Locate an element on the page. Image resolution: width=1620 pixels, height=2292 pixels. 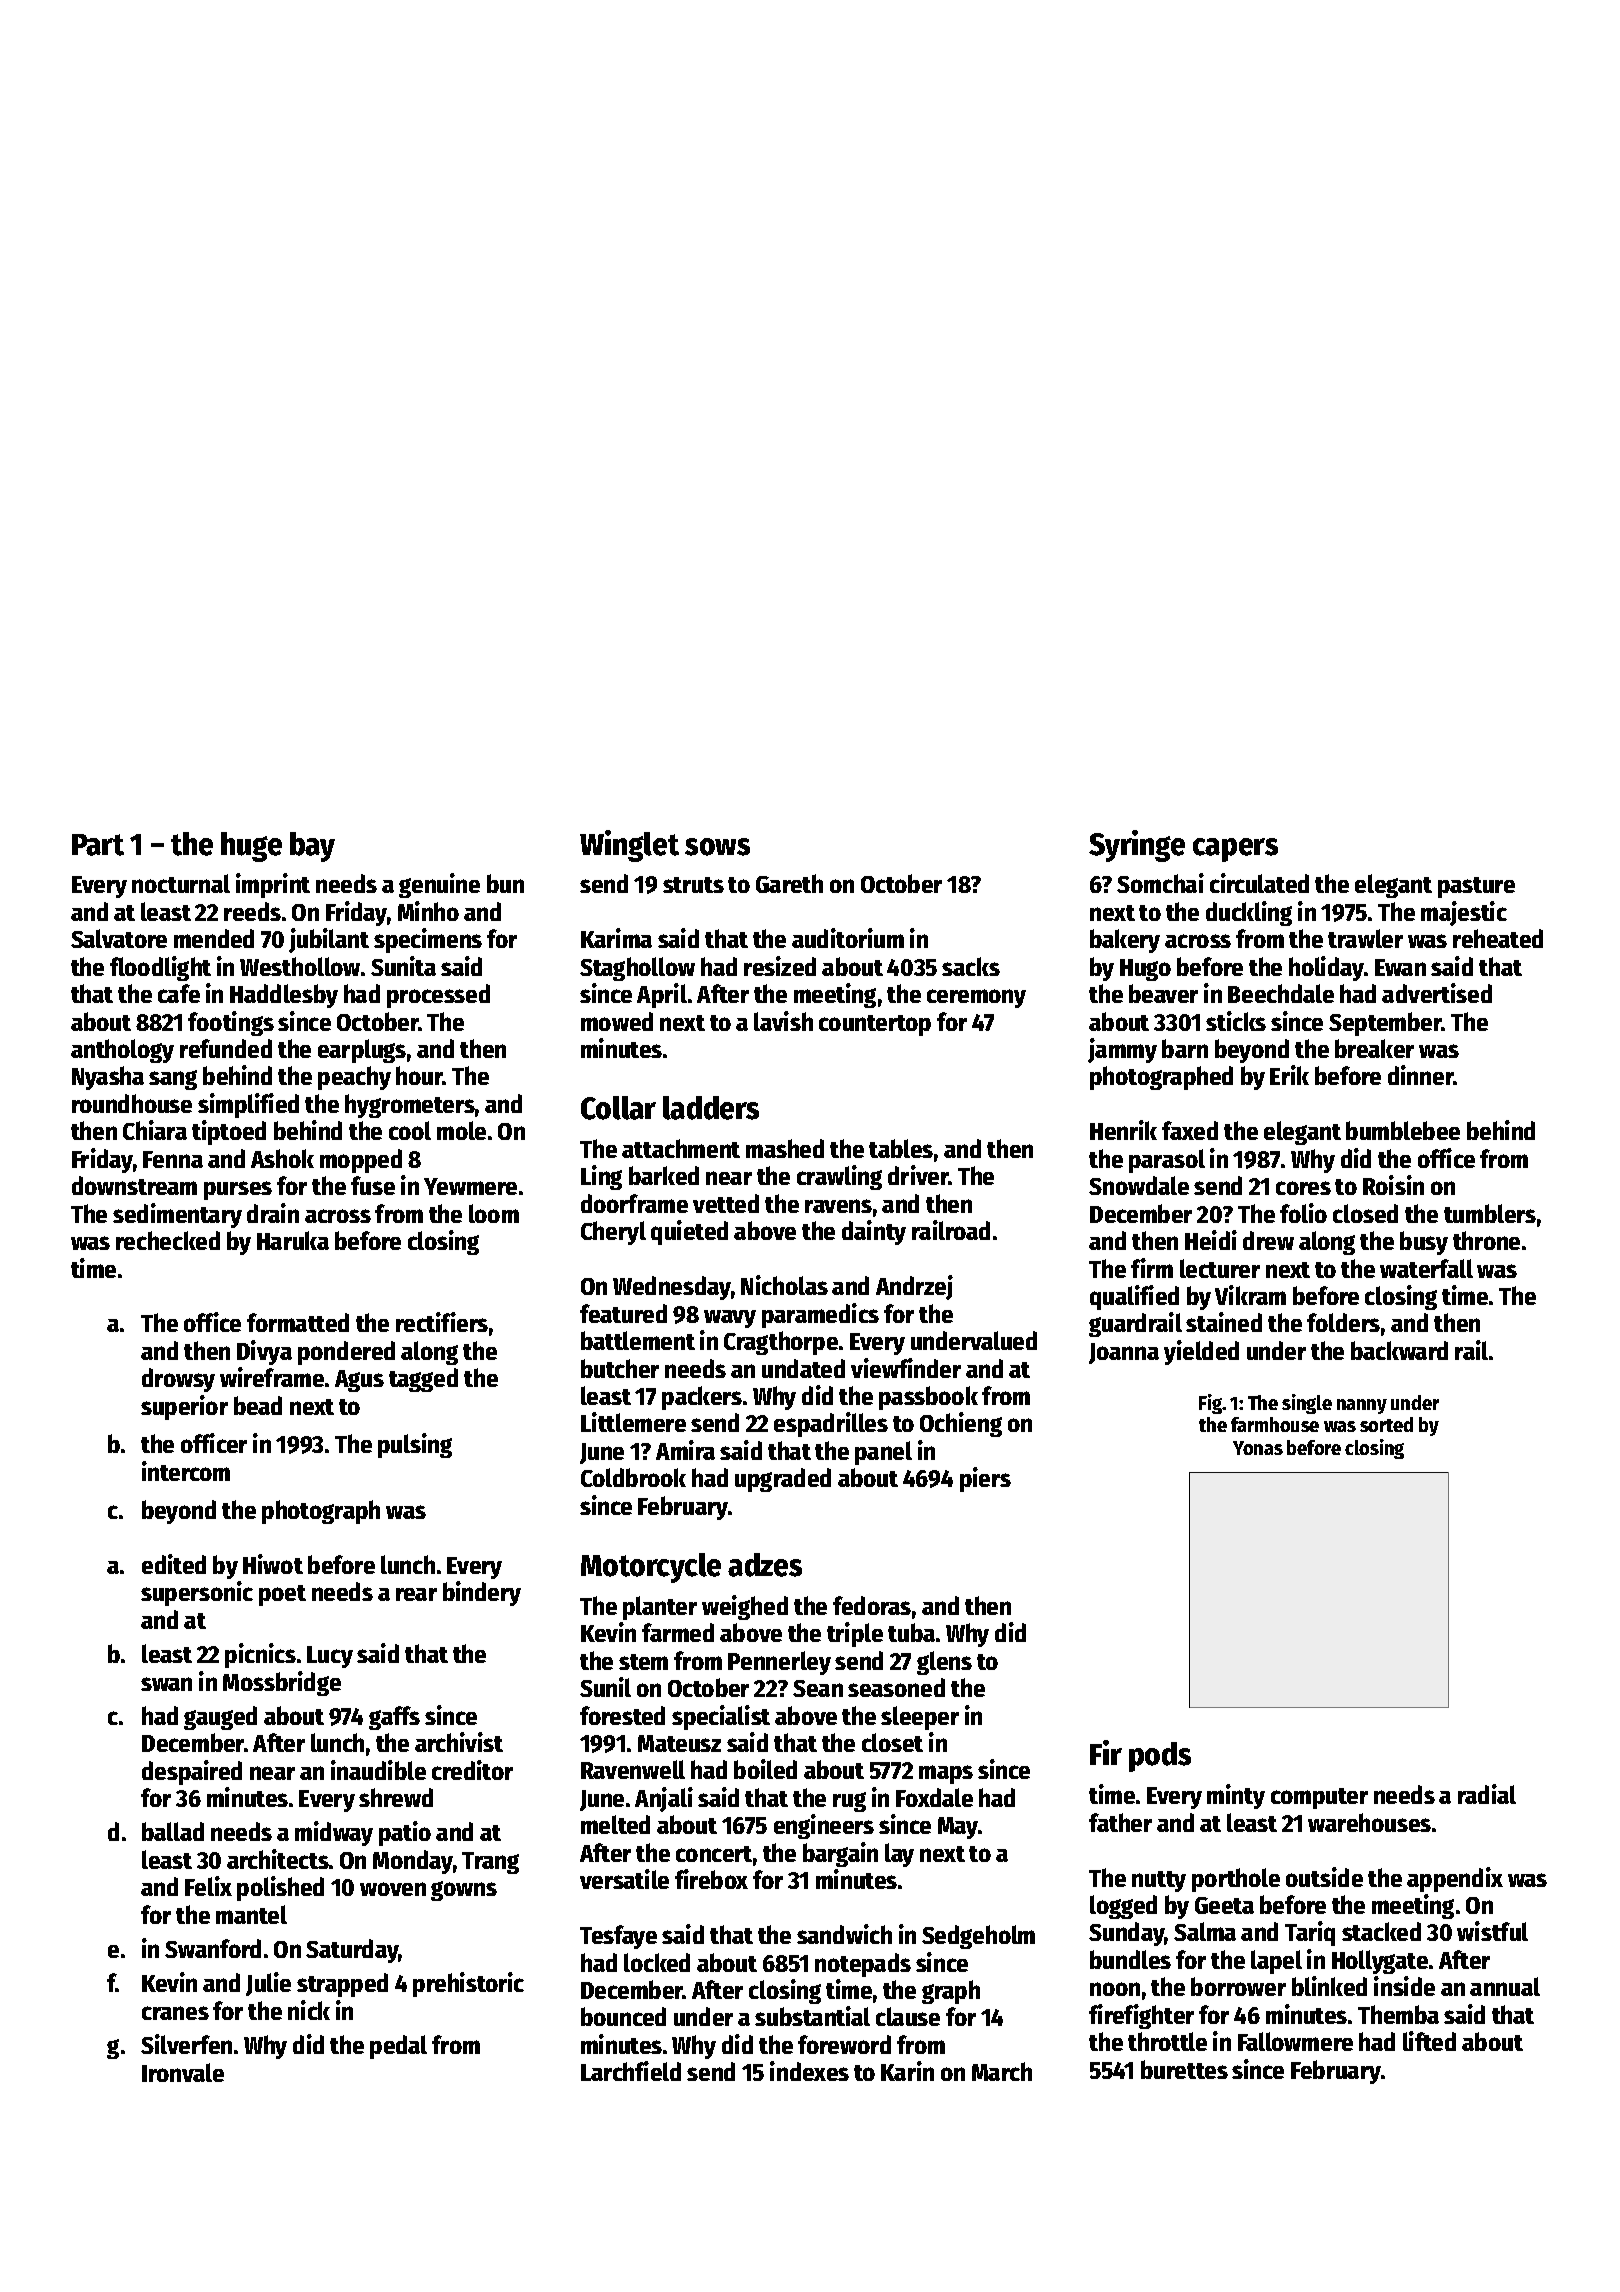
radial is located at coordinates (1487, 1794).
